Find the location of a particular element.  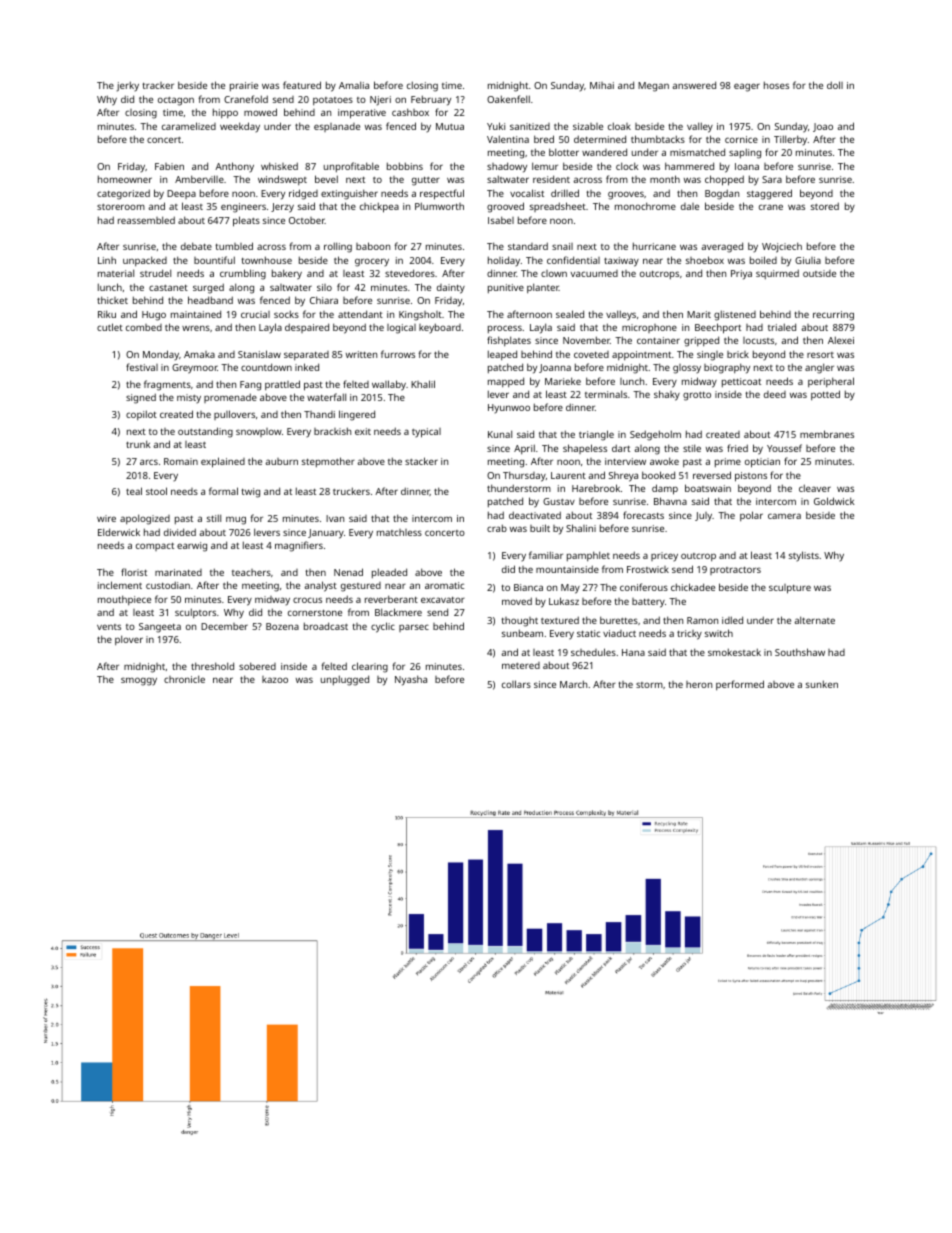

Mihai is located at coordinates (602, 85).
